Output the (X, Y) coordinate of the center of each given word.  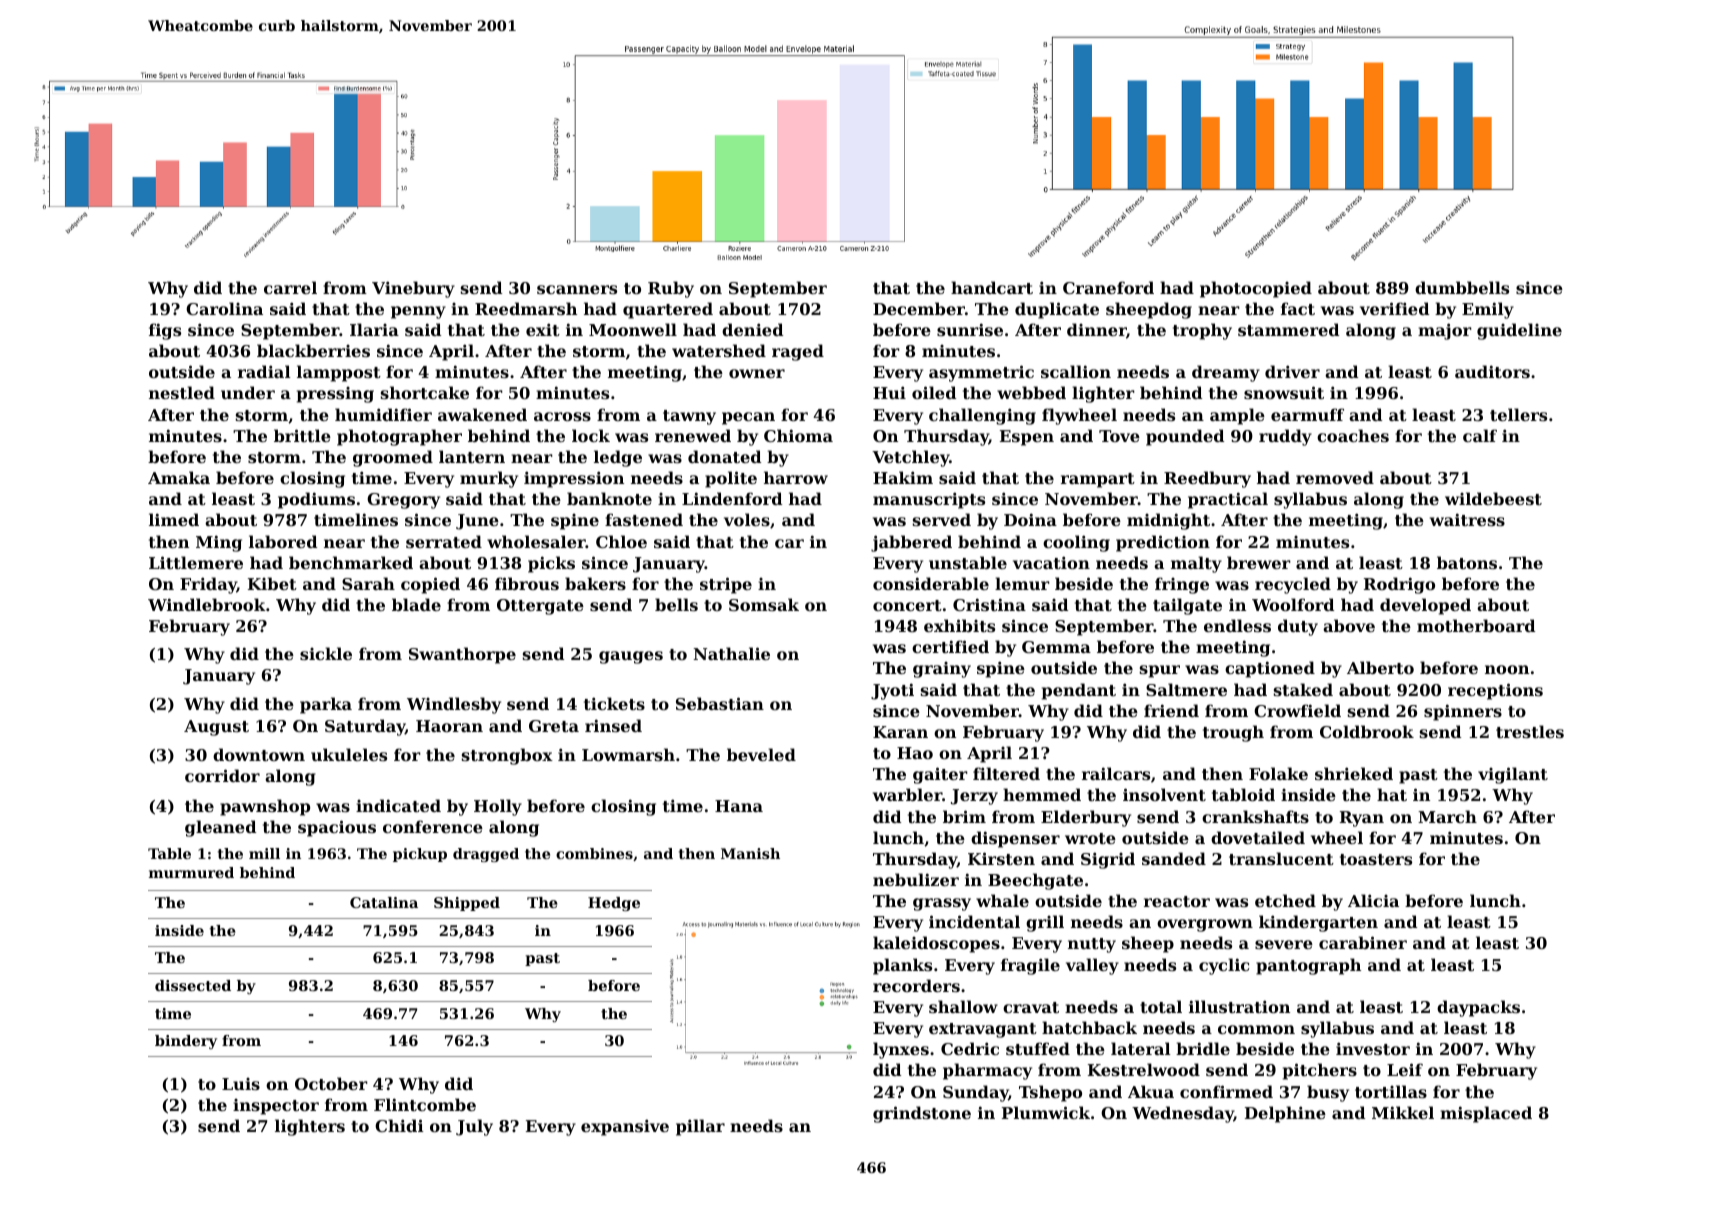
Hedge (614, 904)
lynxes (901, 1050)
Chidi (399, 1125)
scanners (577, 289)
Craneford (1108, 287)
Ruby (671, 289)
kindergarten (1318, 923)
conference (433, 826)
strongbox (507, 756)
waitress (1467, 519)
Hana (739, 806)
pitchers (1320, 1071)
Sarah (368, 583)
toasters (1376, 859)
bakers (595, 583)
